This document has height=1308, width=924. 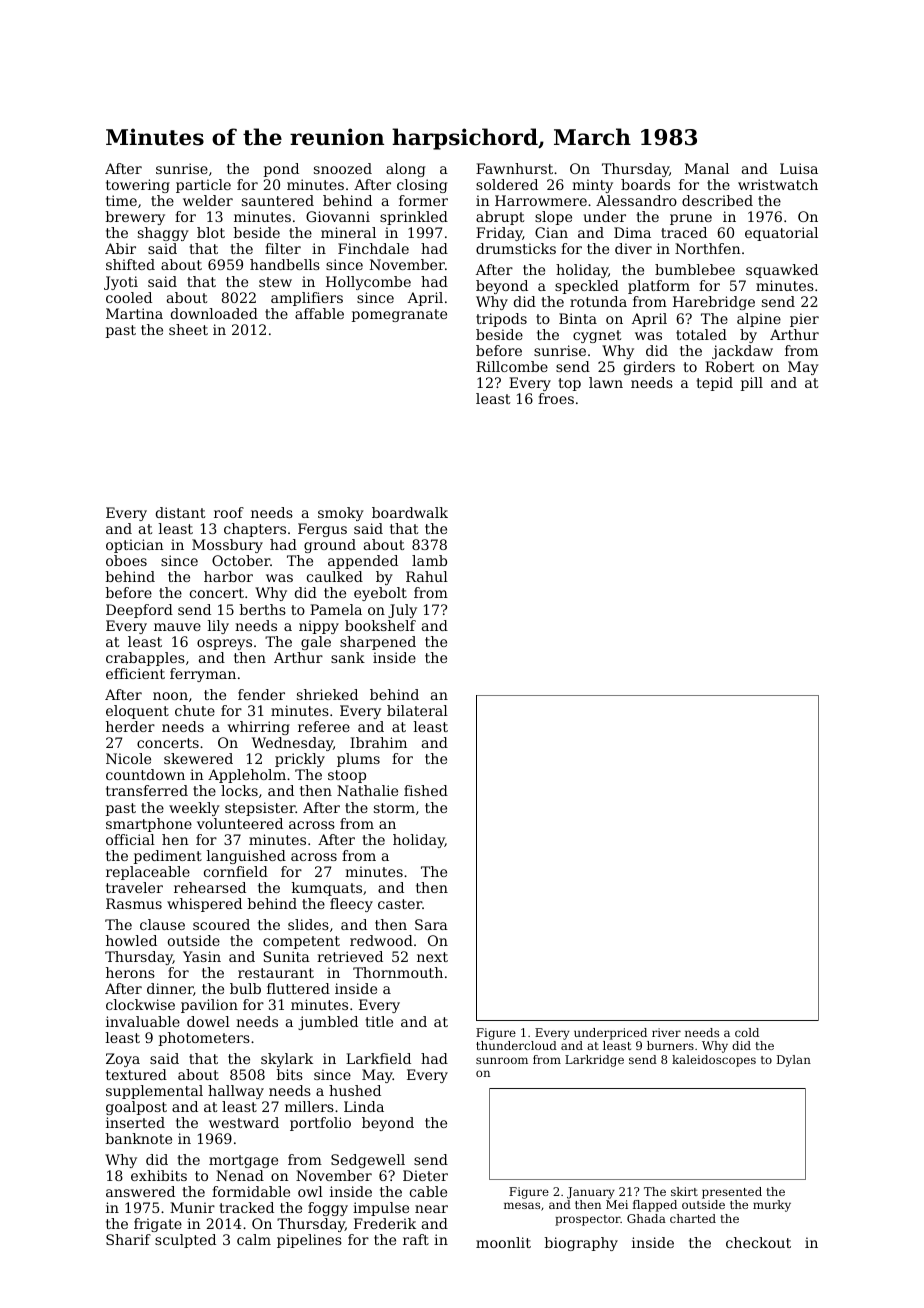 I want to click on dinner, so click(x=170, y=988).
